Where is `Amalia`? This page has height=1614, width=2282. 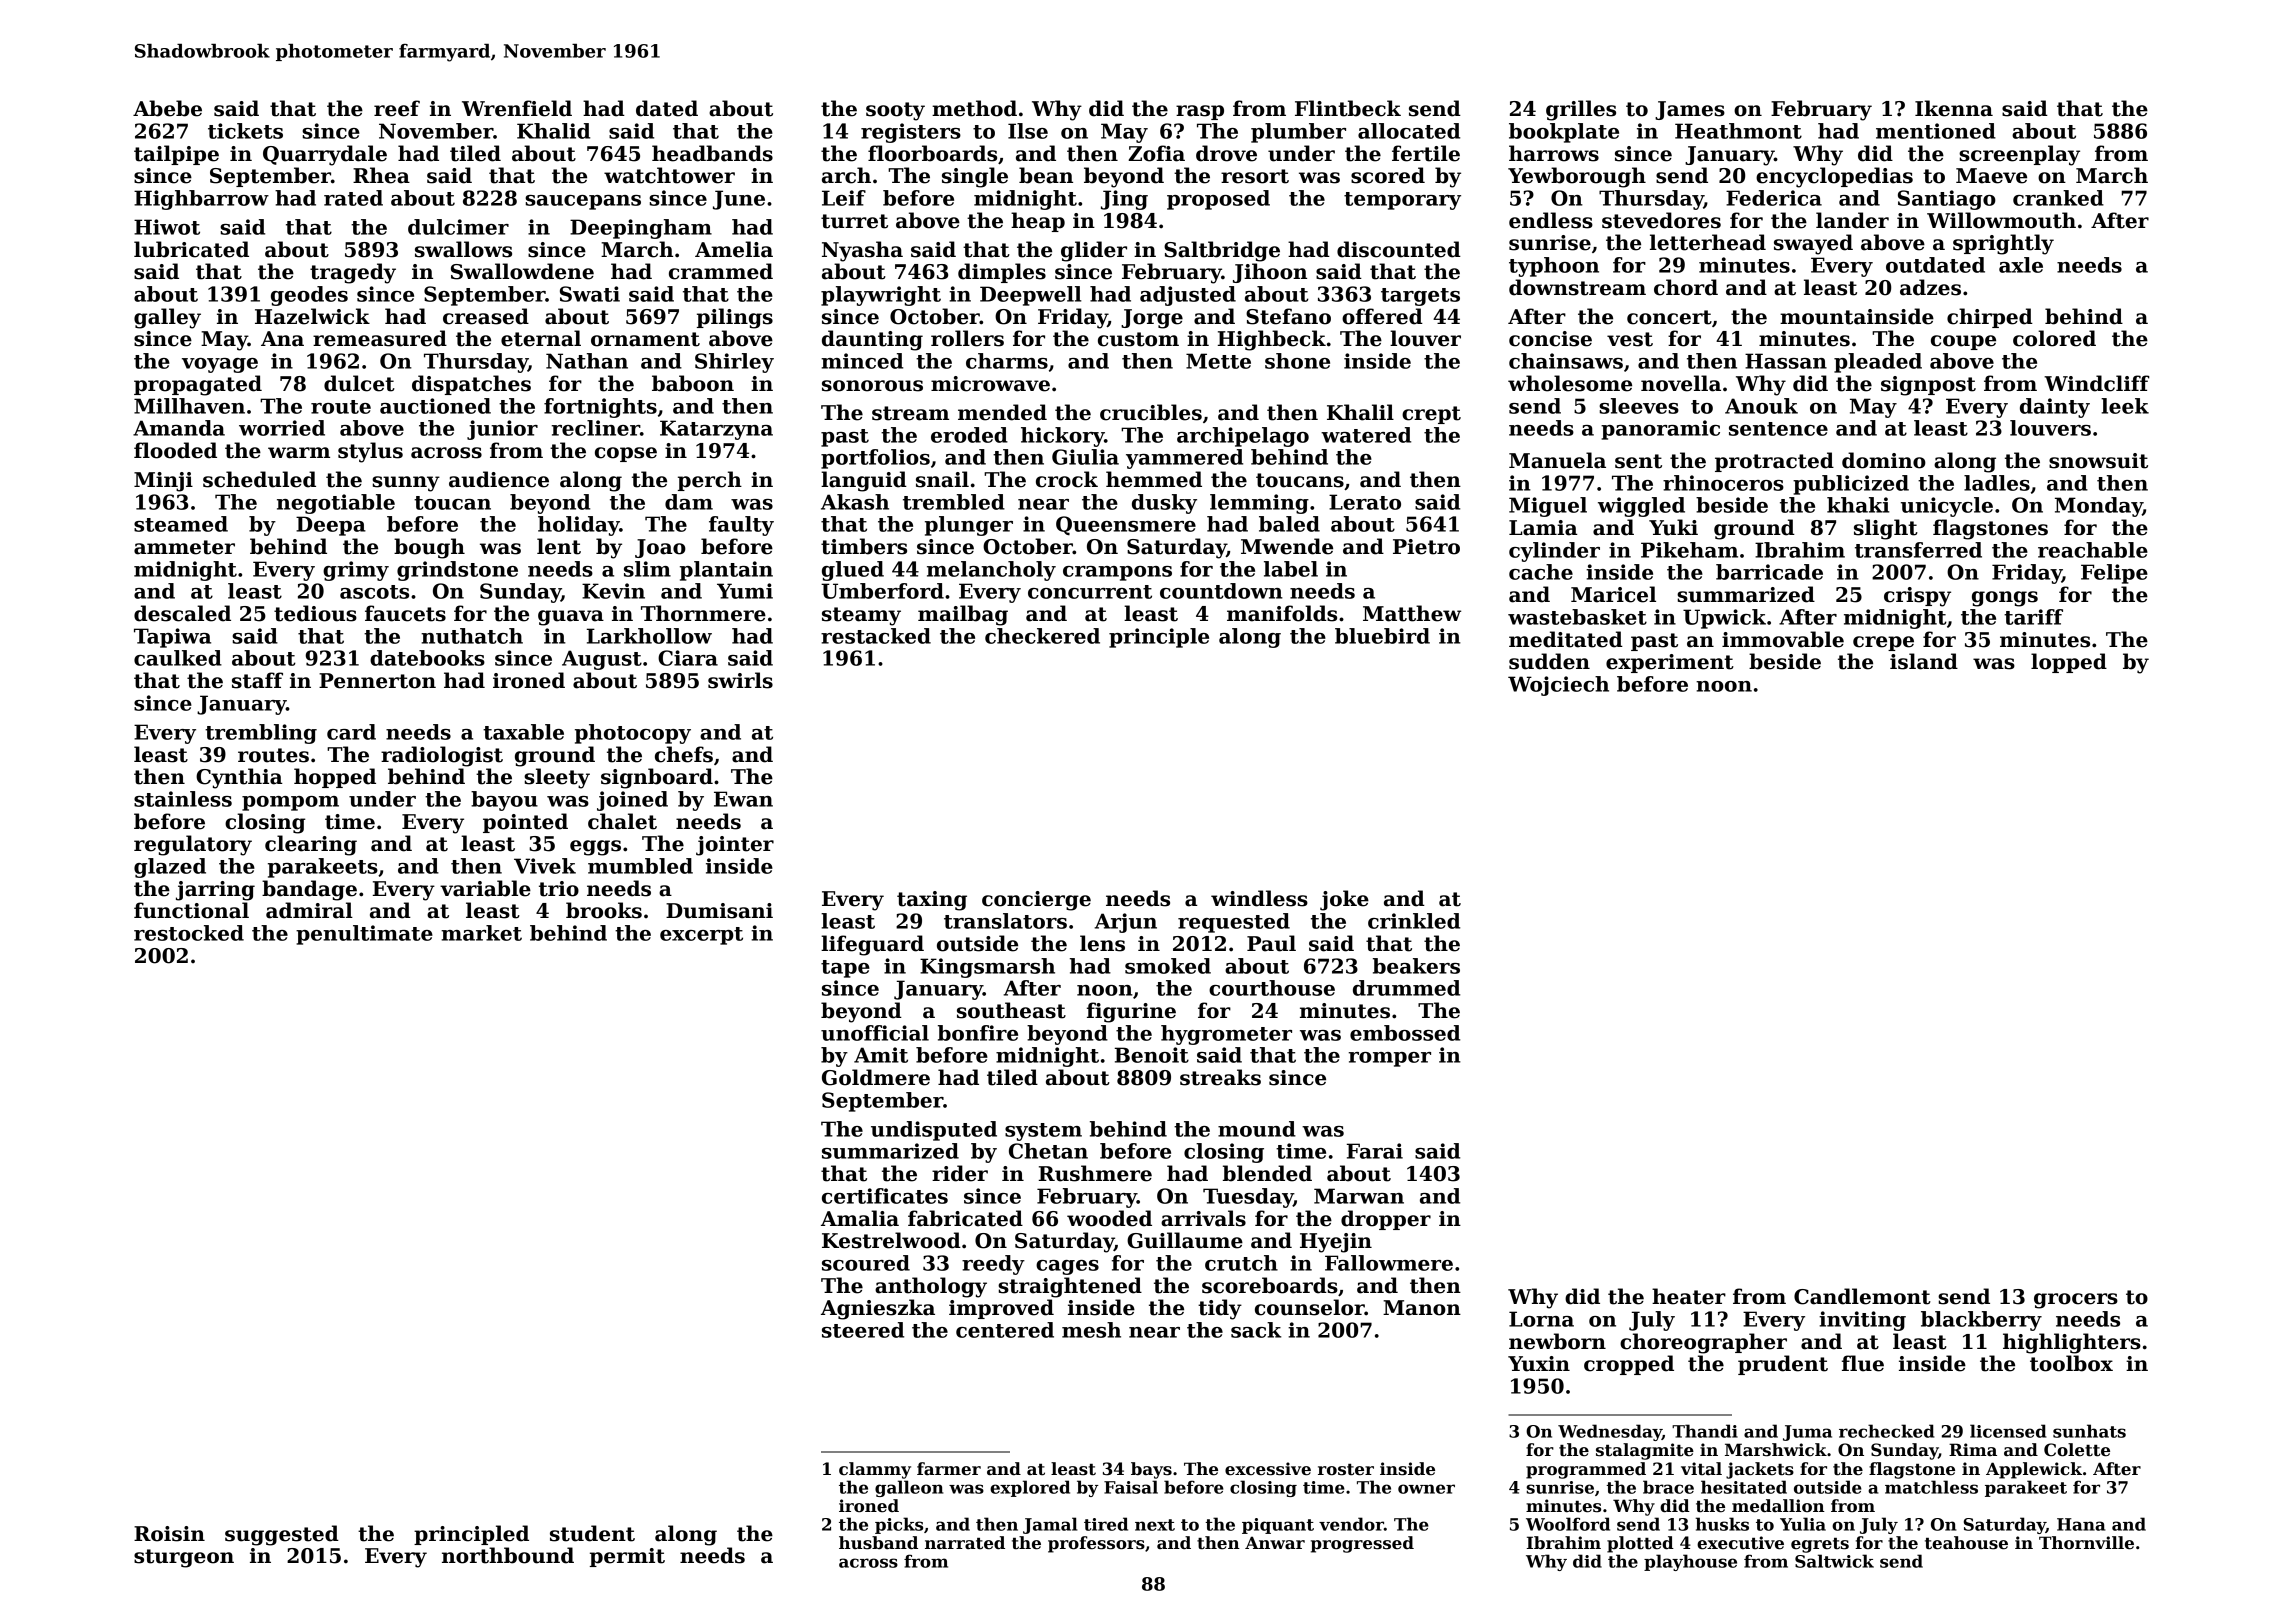 Amalia is located at coordinates (860, 1218).
